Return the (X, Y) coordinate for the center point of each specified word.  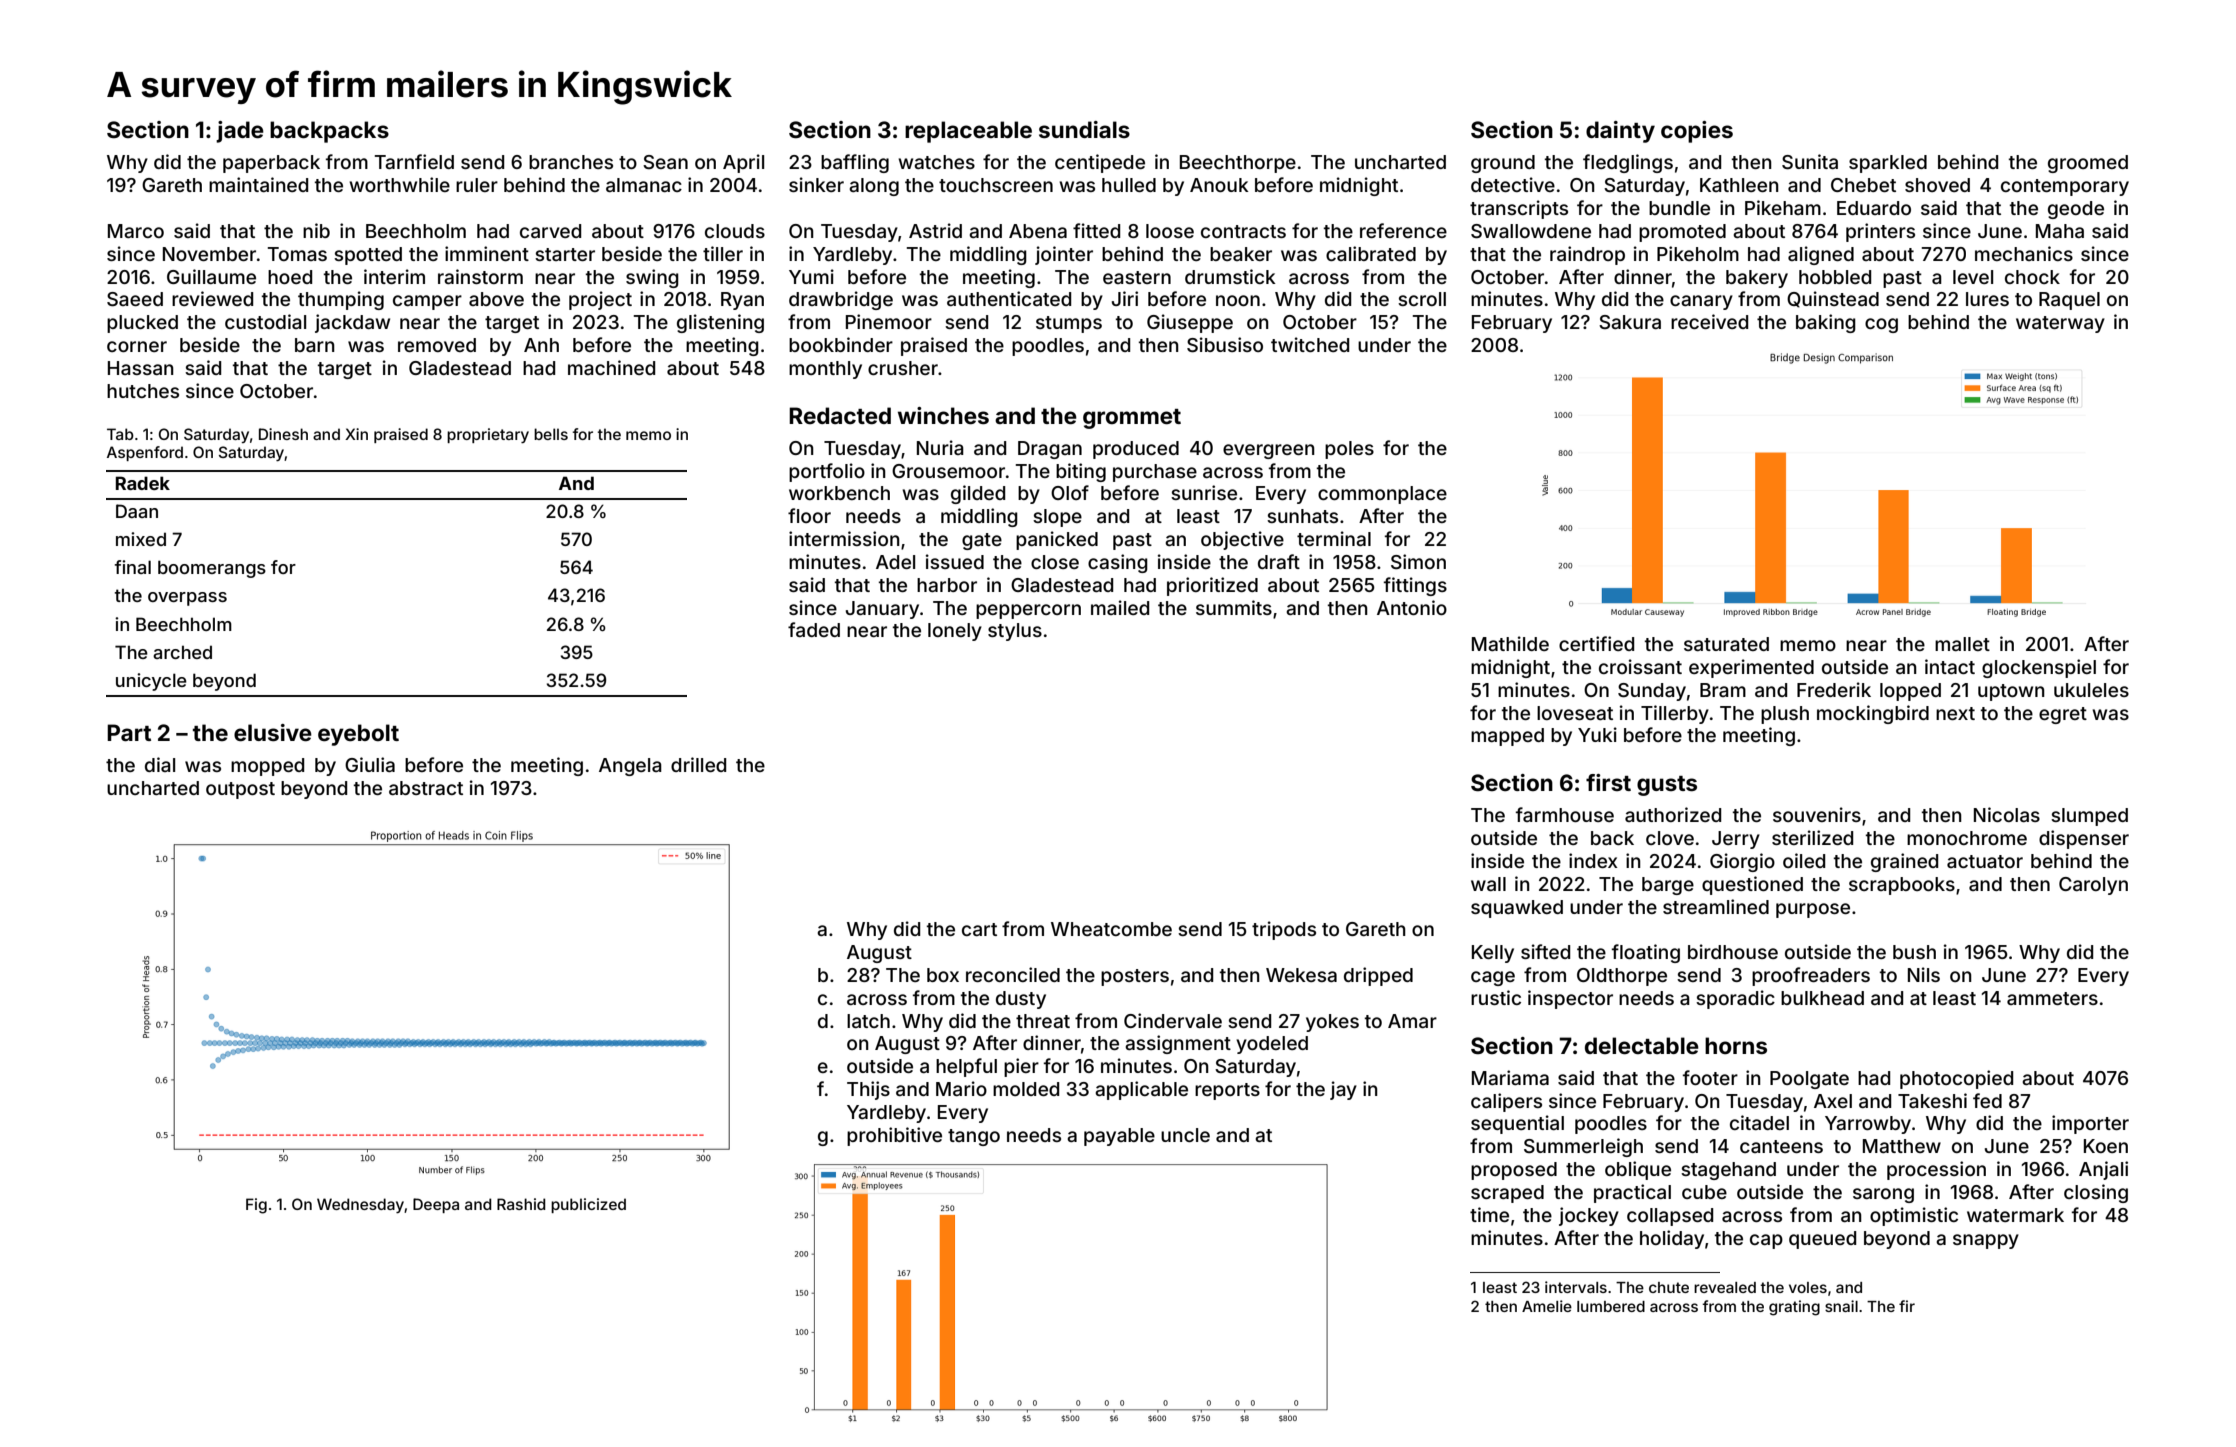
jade (240, 132)
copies (1697, 132)
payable (1119, 1137)
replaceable (968, 132)
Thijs (868, 1090)
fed (1987, 1100)
